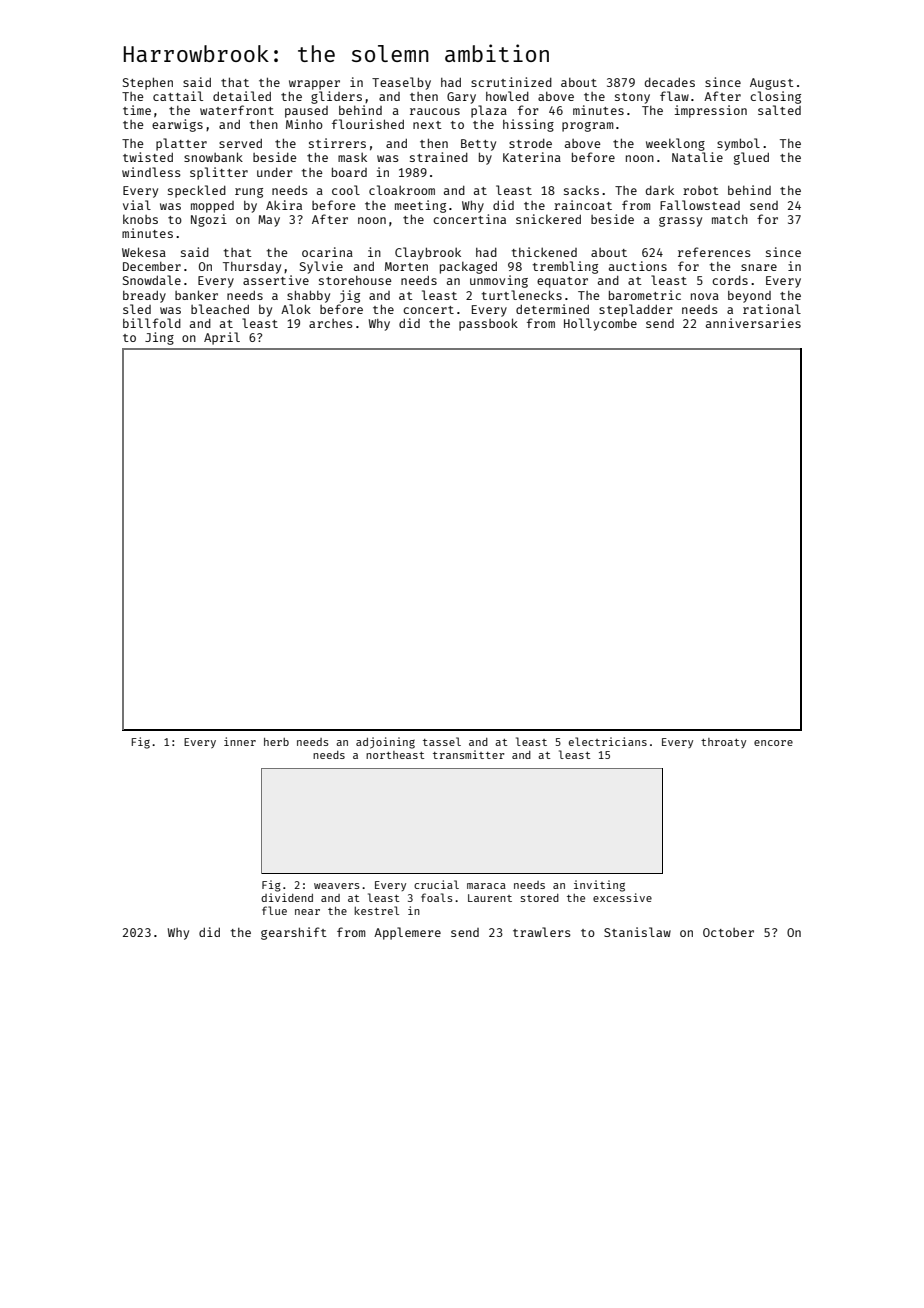 Image resolution: width=924 pixels, height=1308 pixels. I want to click on inner, so click(240, 741).
